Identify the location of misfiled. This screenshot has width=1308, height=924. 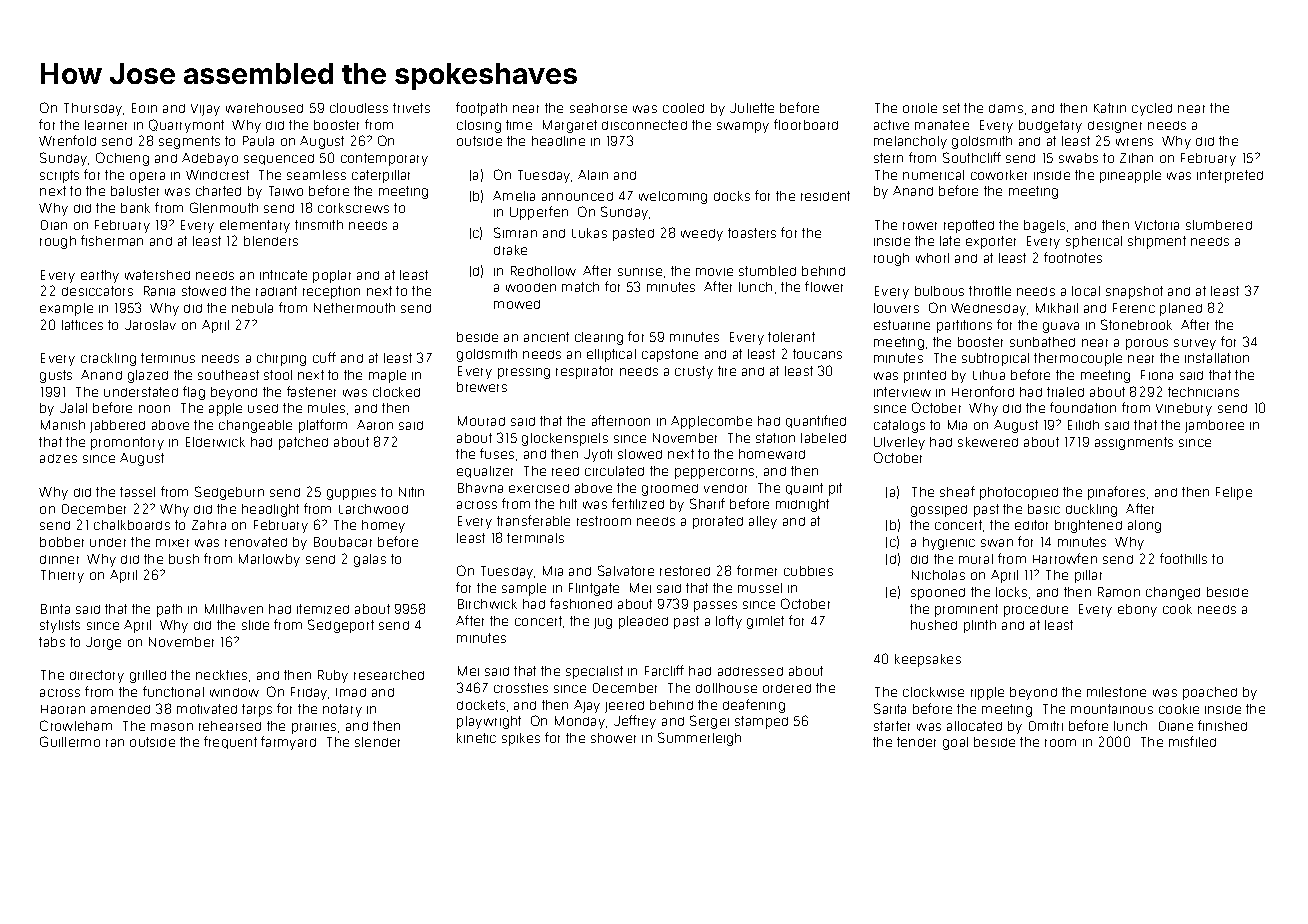
(1192, 741).
